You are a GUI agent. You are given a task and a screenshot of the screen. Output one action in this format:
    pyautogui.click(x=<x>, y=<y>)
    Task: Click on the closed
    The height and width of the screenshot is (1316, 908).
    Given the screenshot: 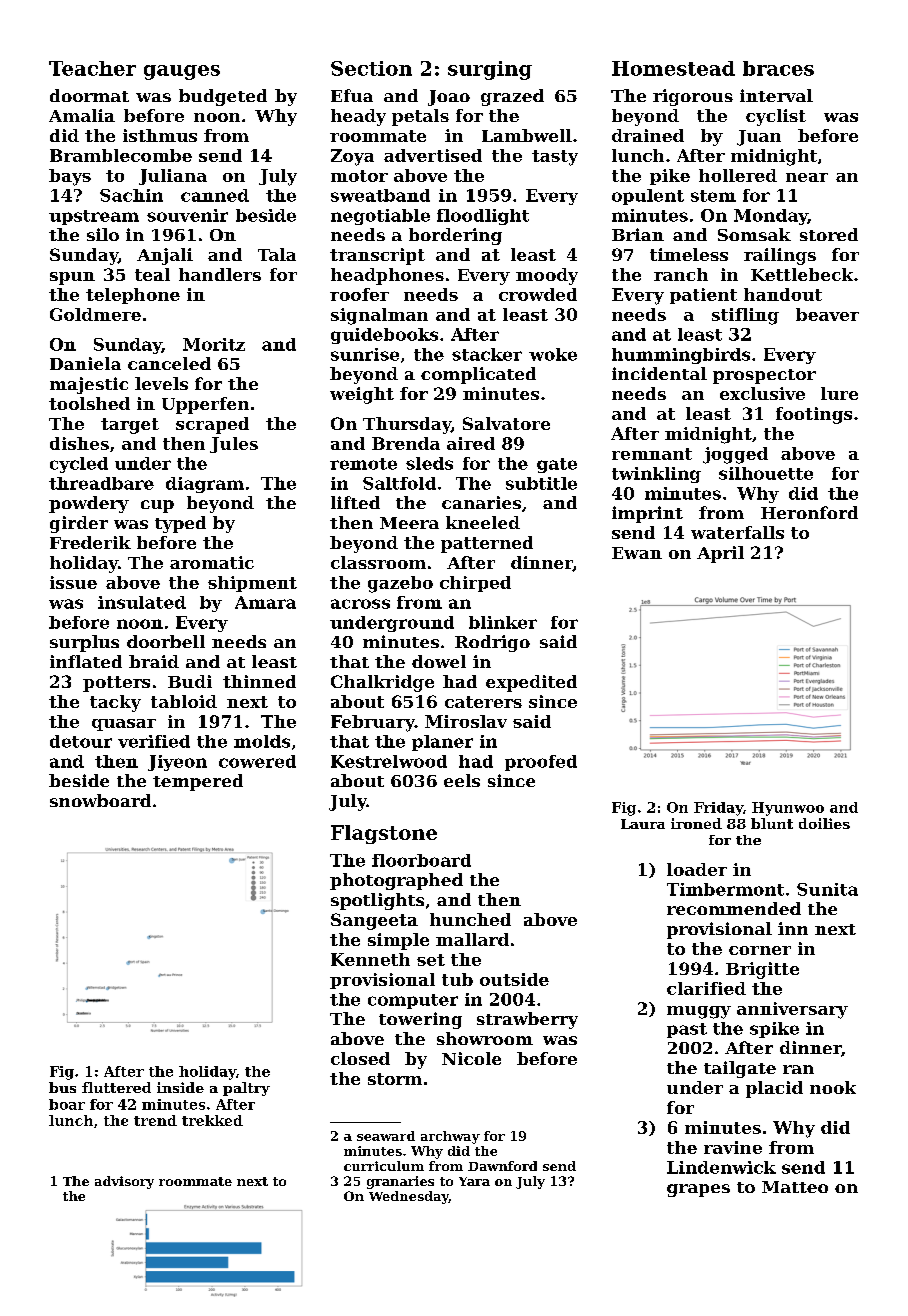 What is the action you would take?
    pyautogui.click(x=360, y=1058)
